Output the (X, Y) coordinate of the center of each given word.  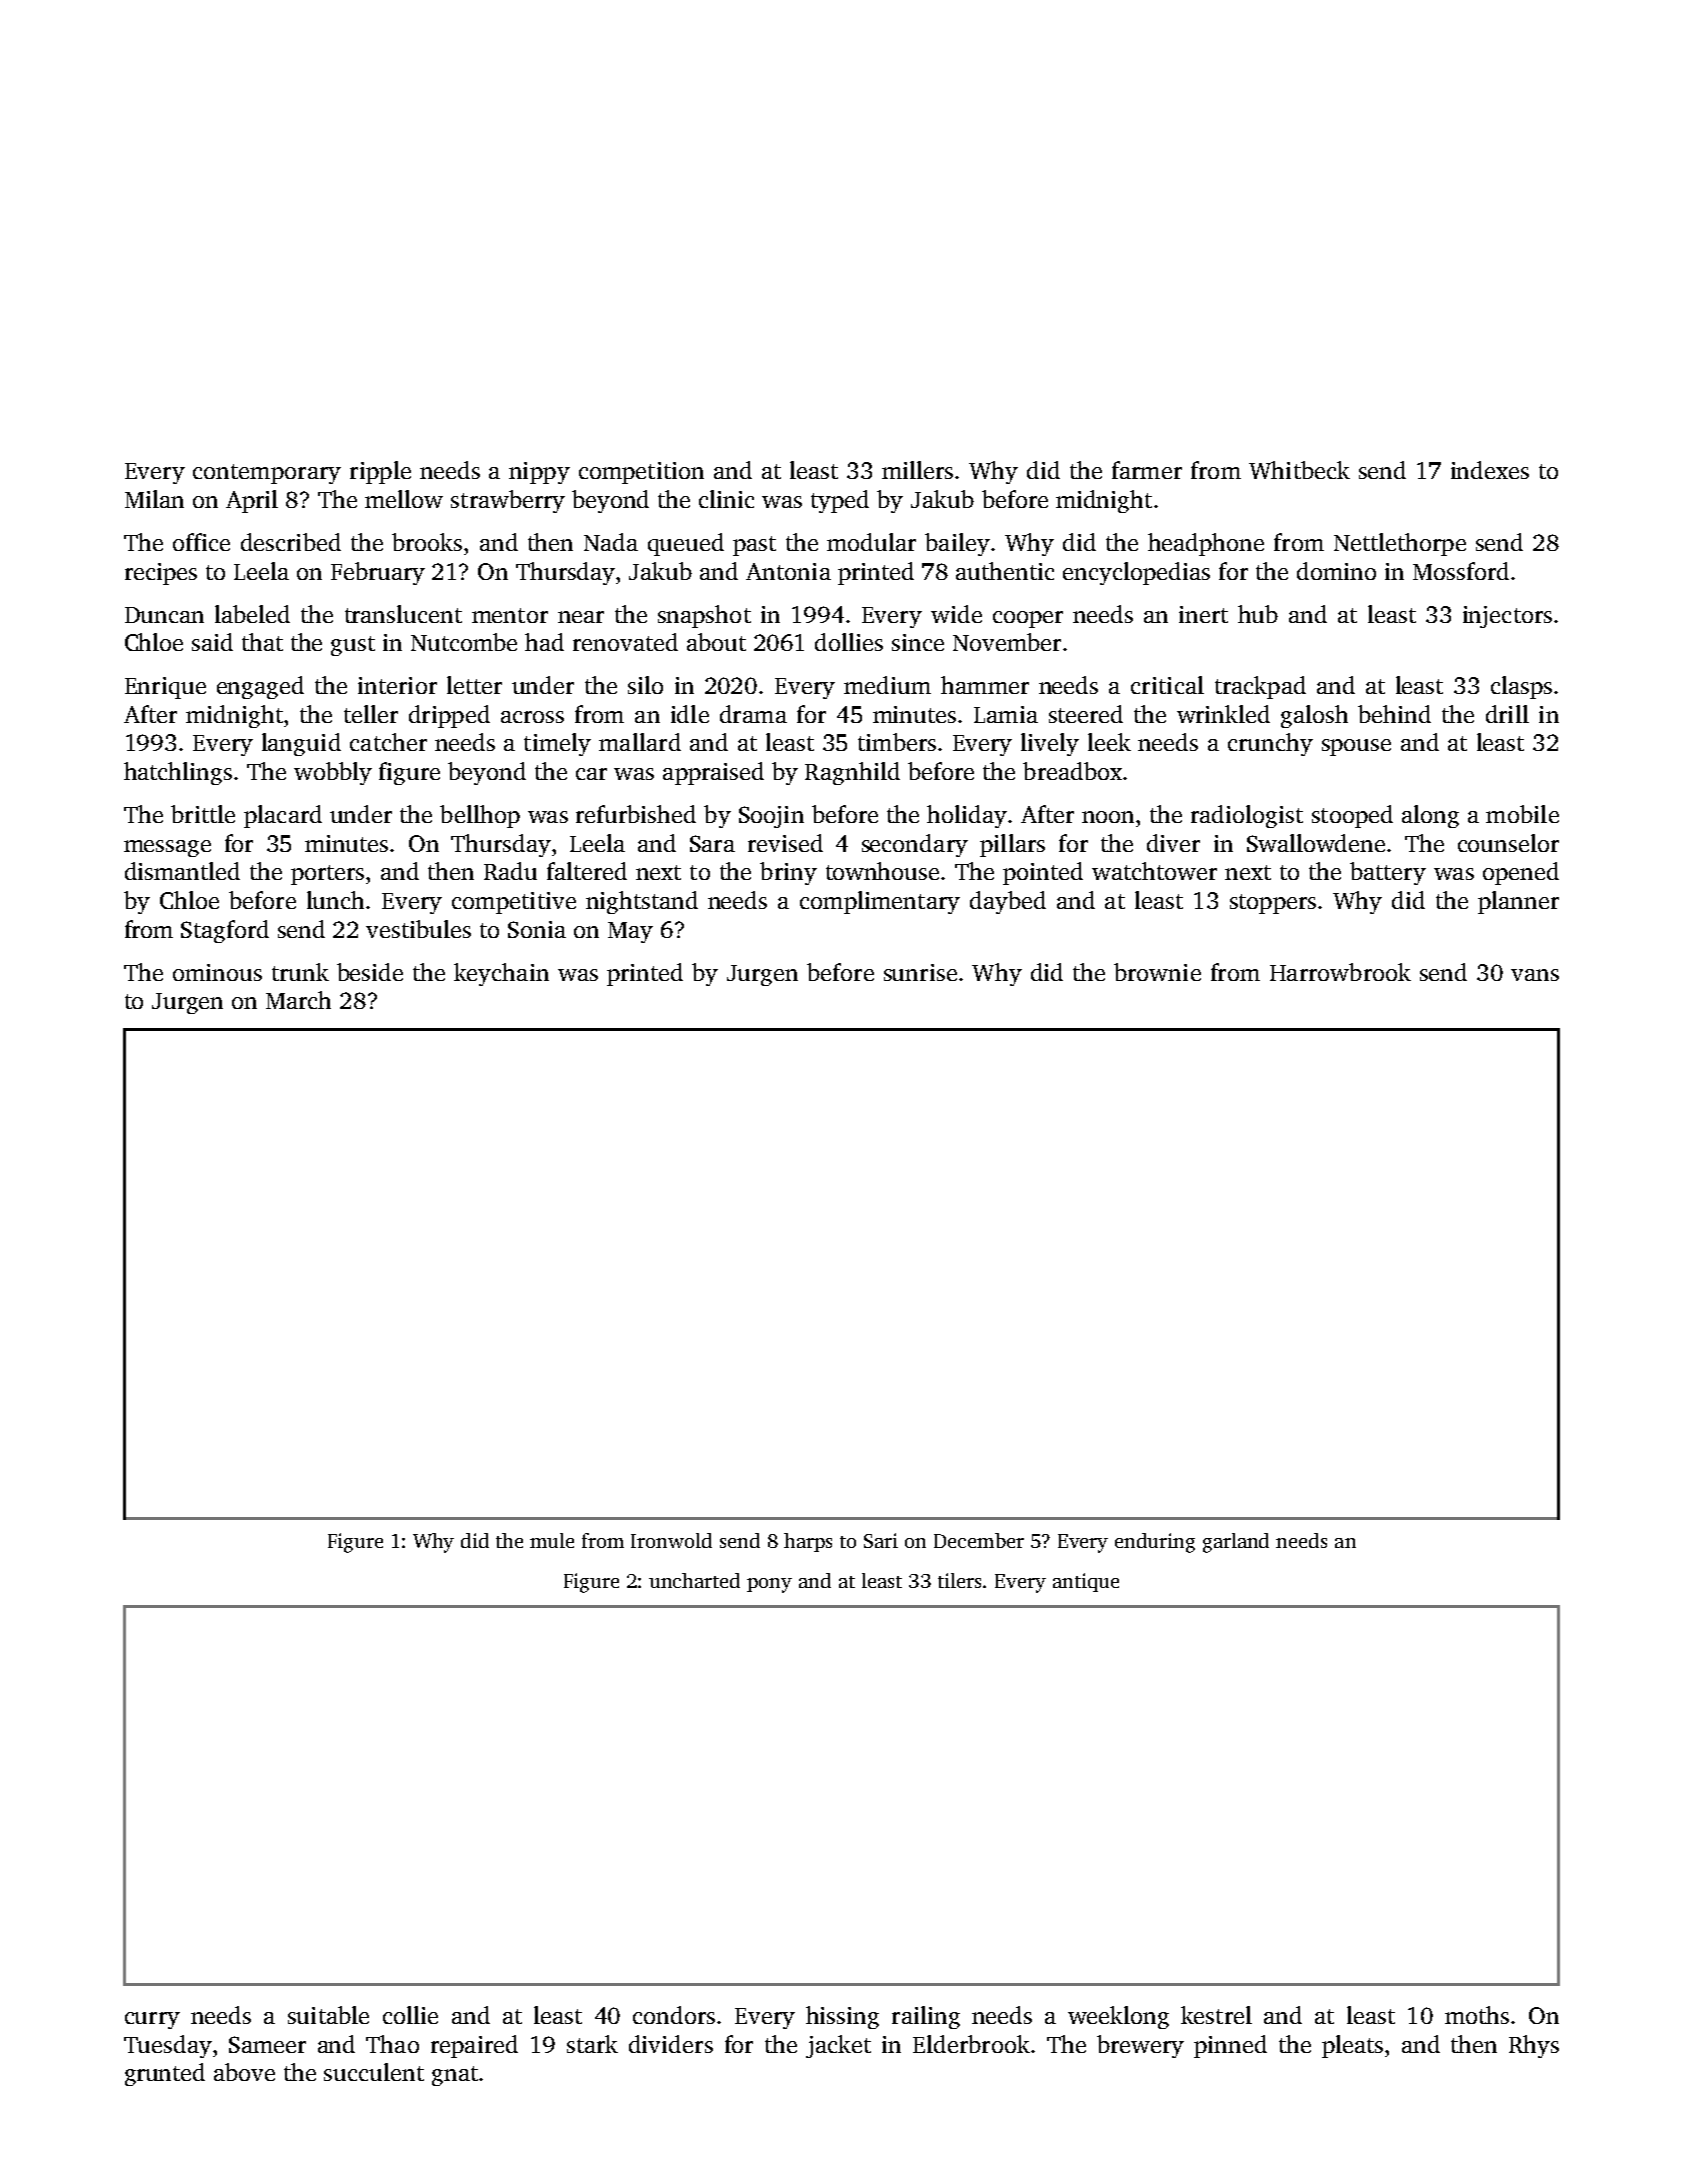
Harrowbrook (1340, 972)
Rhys (1534, 2046)
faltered (587, 871)
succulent (374, 2072)
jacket (838, 2046)
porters (327, 875)
